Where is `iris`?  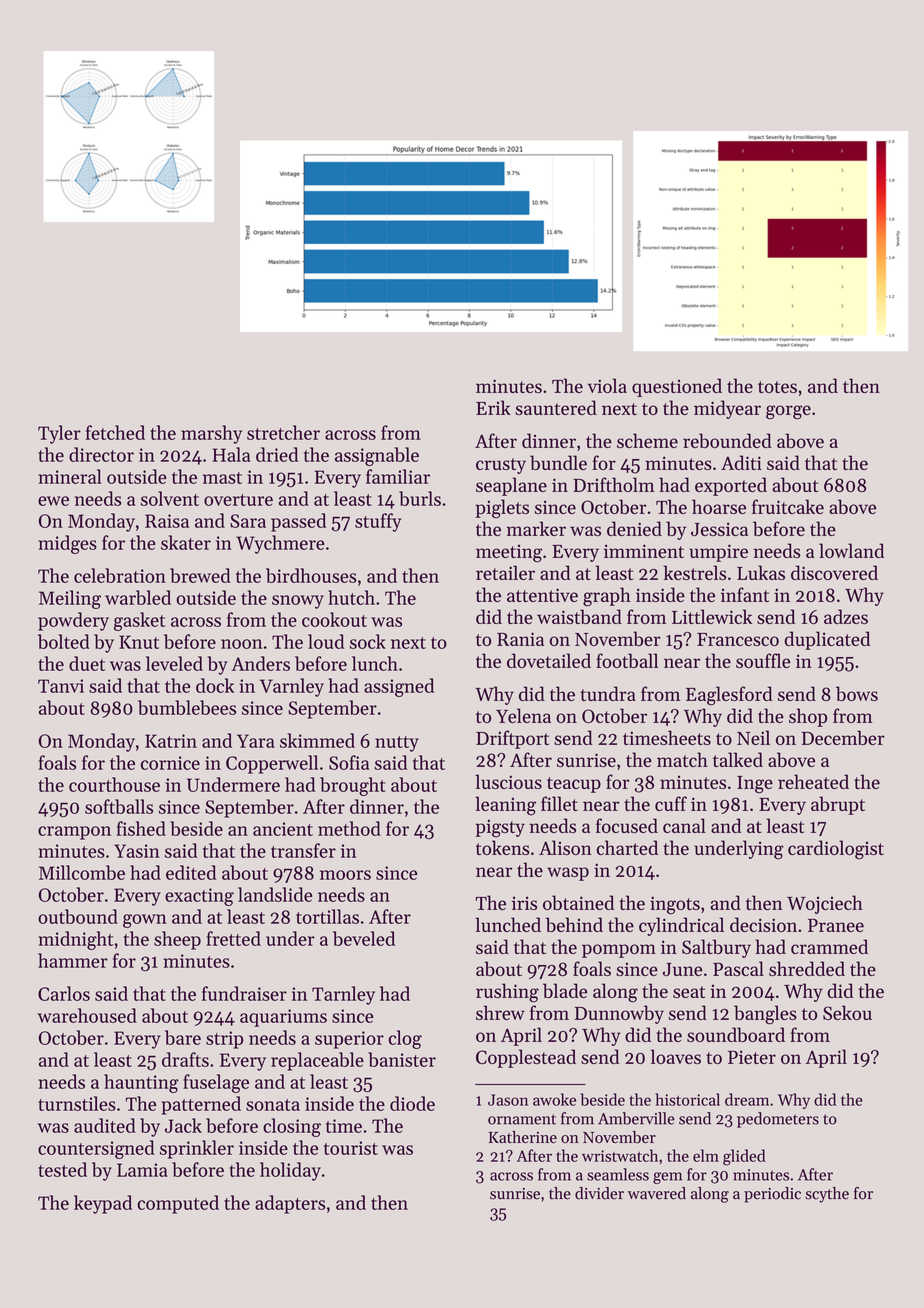 iris is located at coordinates (524, 903).
